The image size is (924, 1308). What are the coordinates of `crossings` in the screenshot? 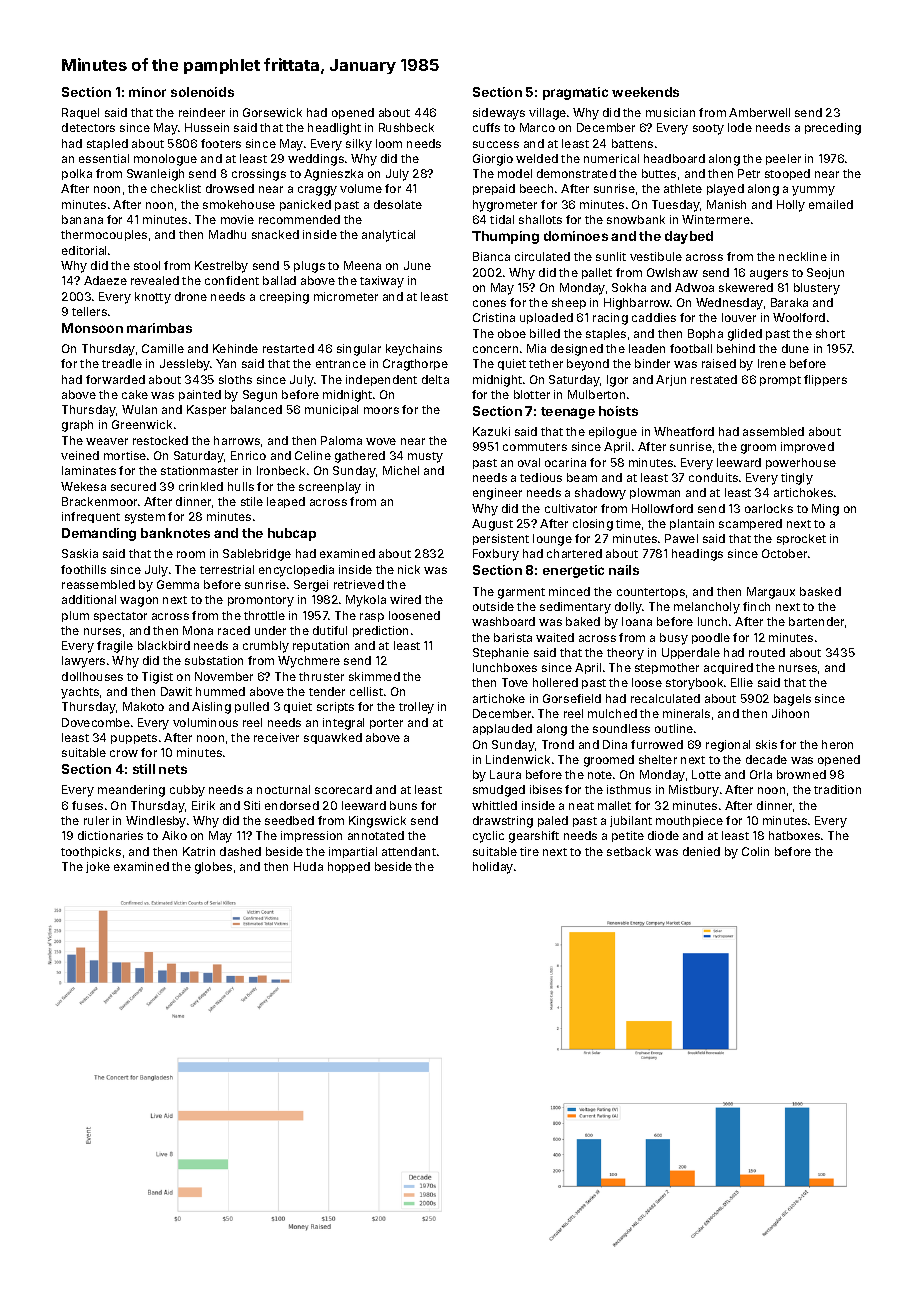 It's located at (259, 175).
